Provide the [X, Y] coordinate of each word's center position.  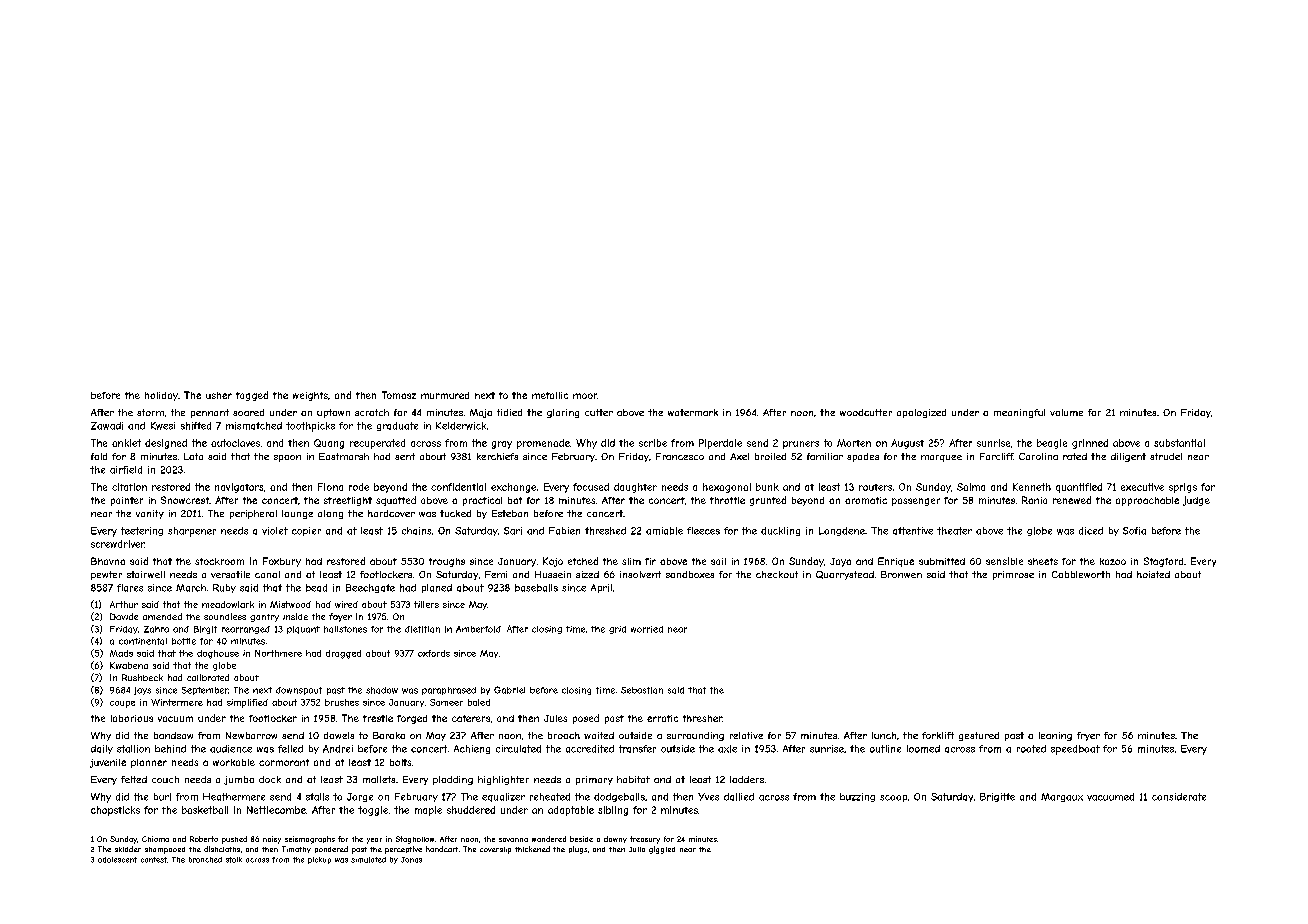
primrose [1013, 575]
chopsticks [115, 811]
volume [1066, 412]
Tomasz [399, 395]
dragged [343, 654]
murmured [445, 395]
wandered [549, 839]
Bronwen [901, 574]
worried [647, 629]
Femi [496, 574]
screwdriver [118, 544]
